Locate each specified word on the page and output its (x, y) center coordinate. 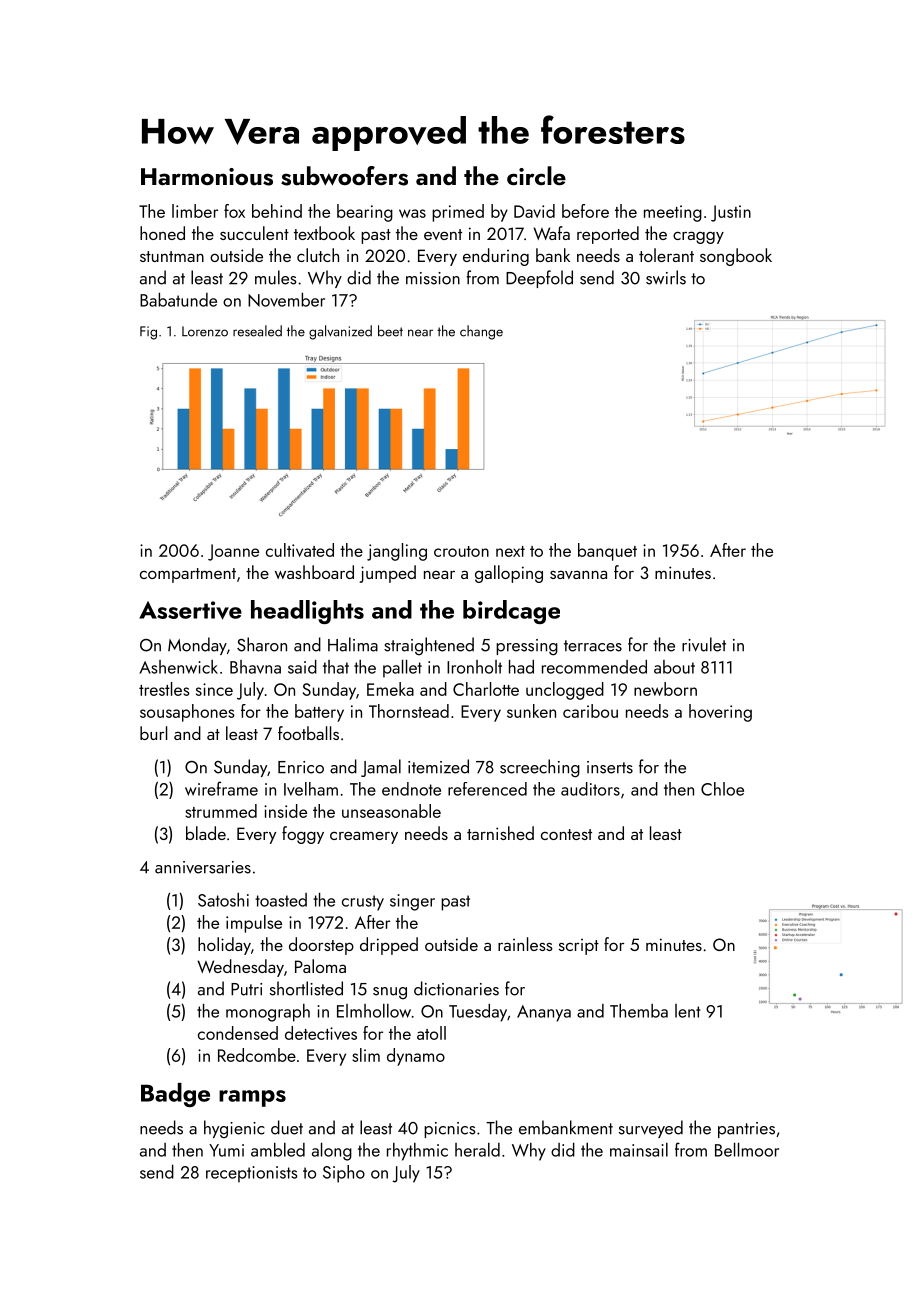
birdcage (511, 612)
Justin (731, 213)
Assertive (190, 610)
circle (536, 175)
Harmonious (207, 177)
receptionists (251, 1174)
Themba (639, 1011)
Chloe (722, 789)
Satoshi (223, 900)
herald (477, 1150)
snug (390, 993)
